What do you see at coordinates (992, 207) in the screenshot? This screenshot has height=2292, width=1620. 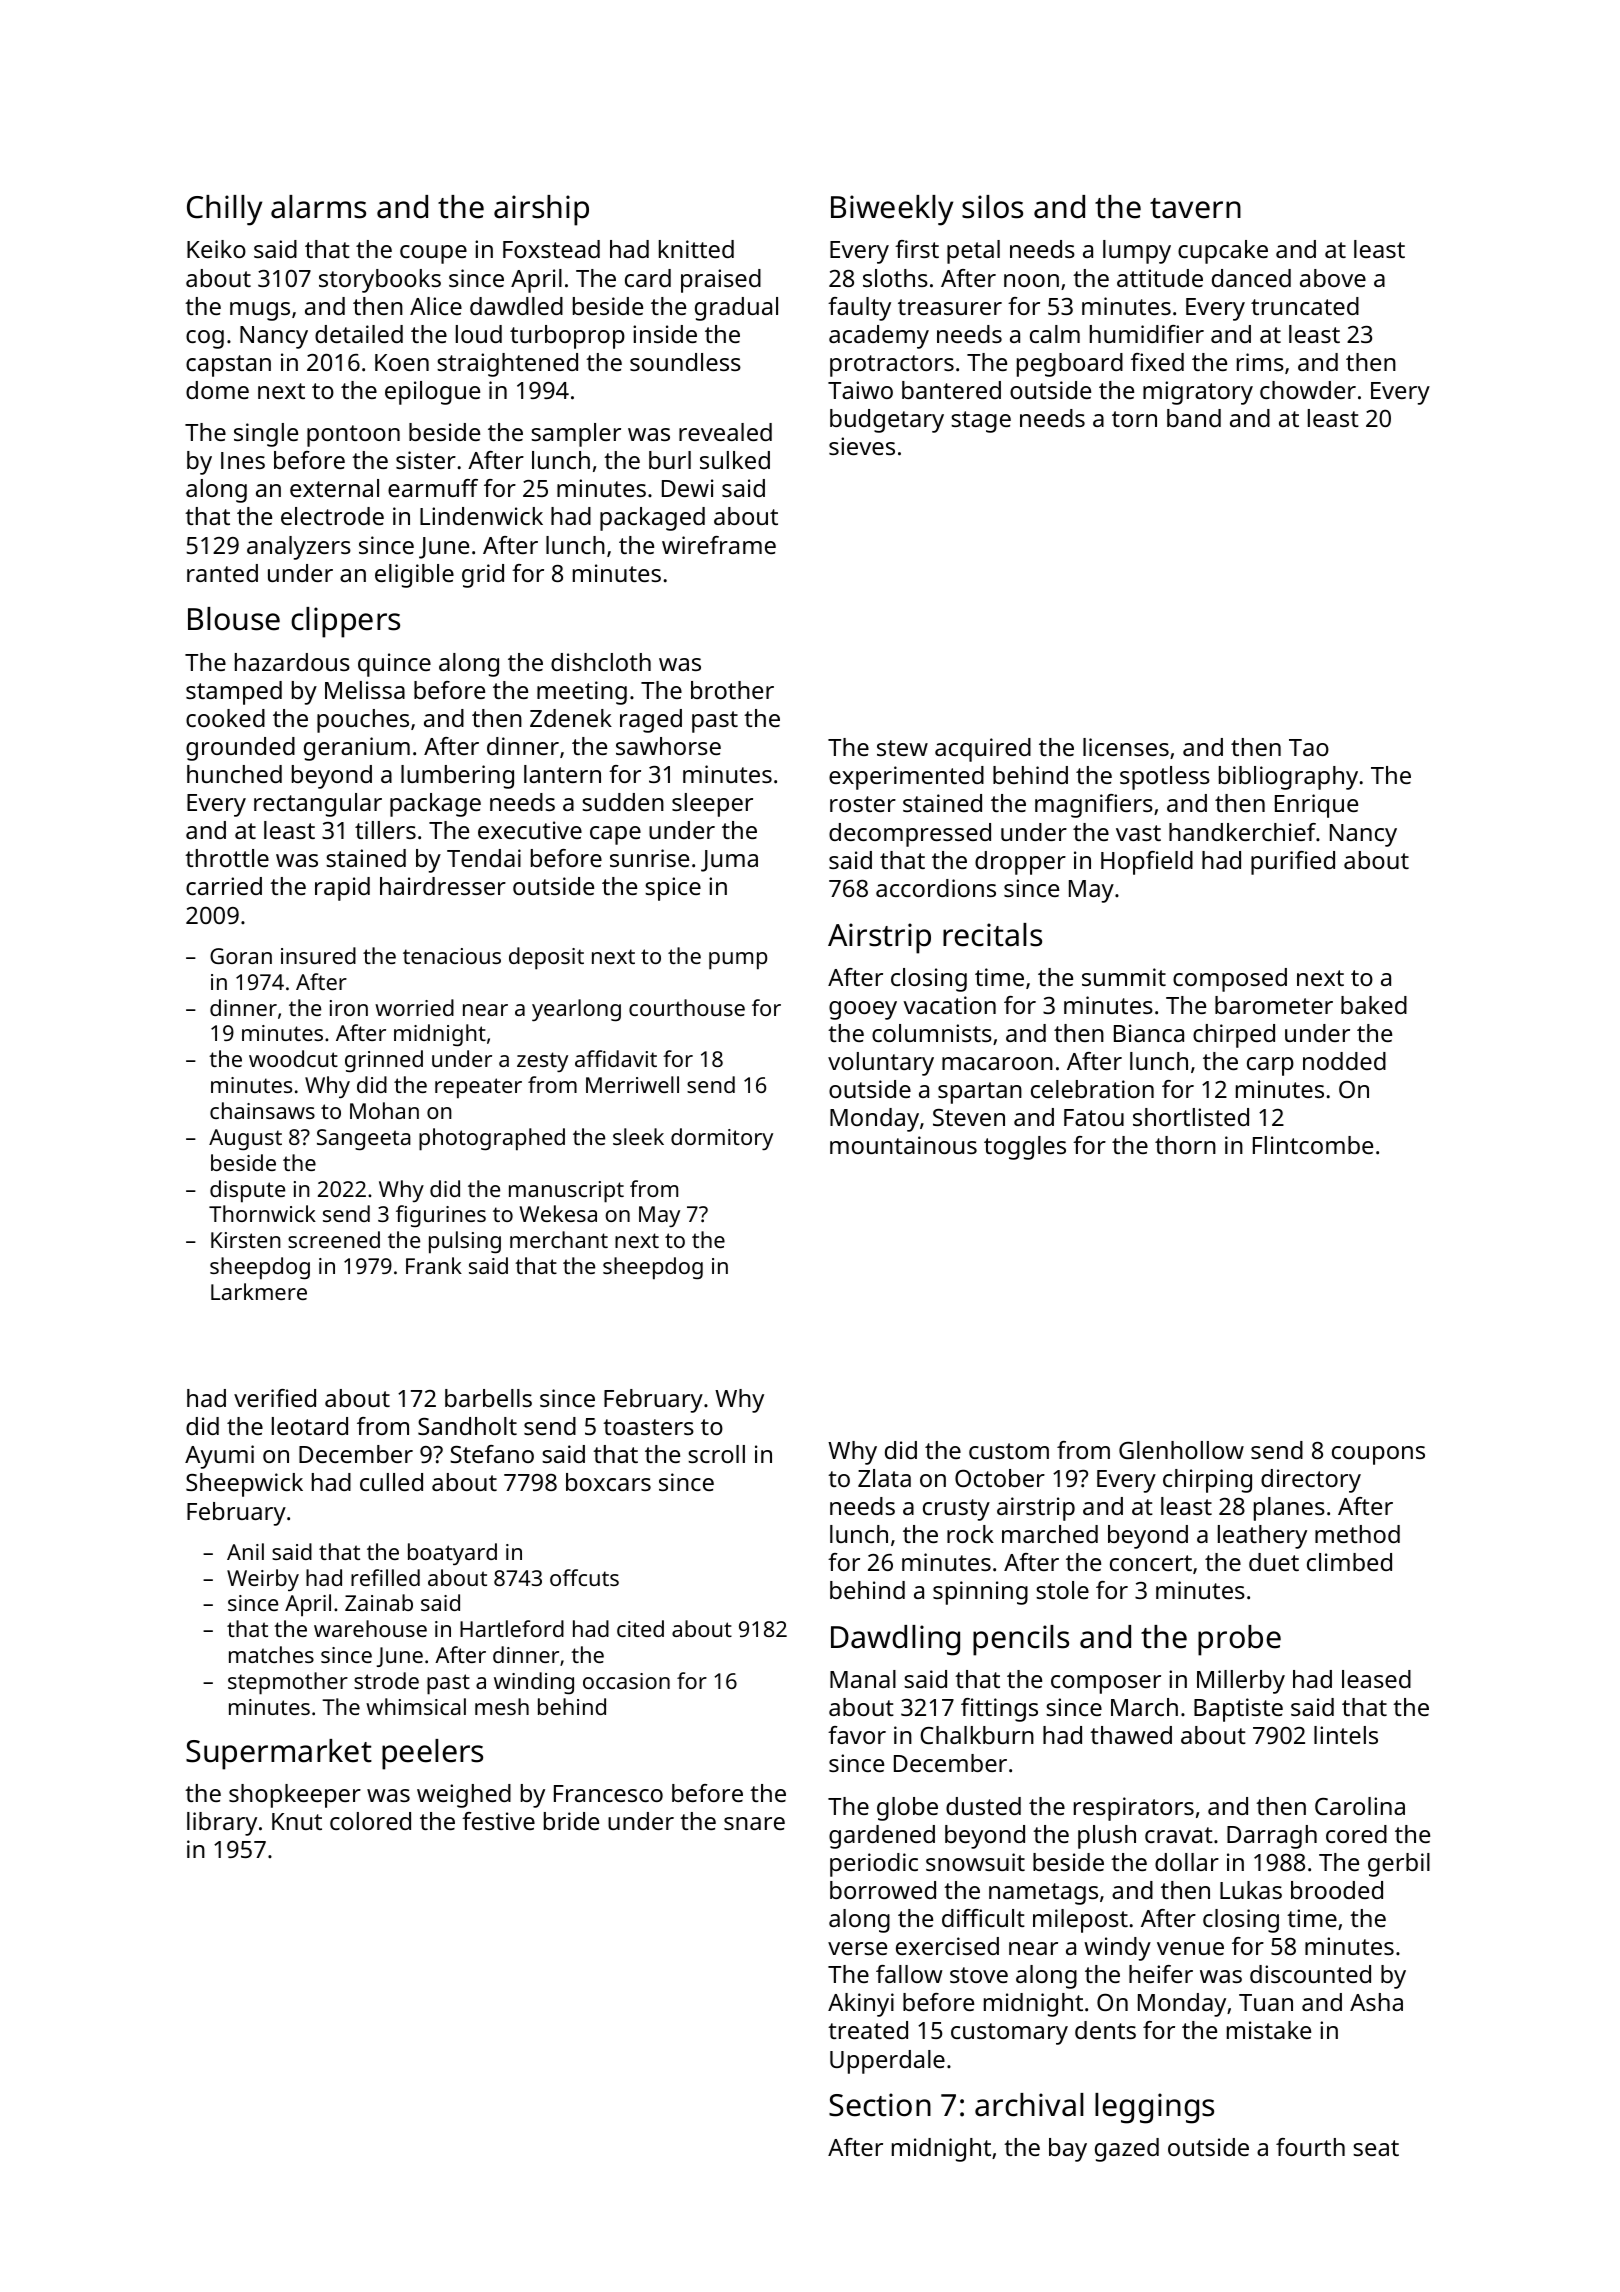 I see `silos` at bounding box center [992, 207].
